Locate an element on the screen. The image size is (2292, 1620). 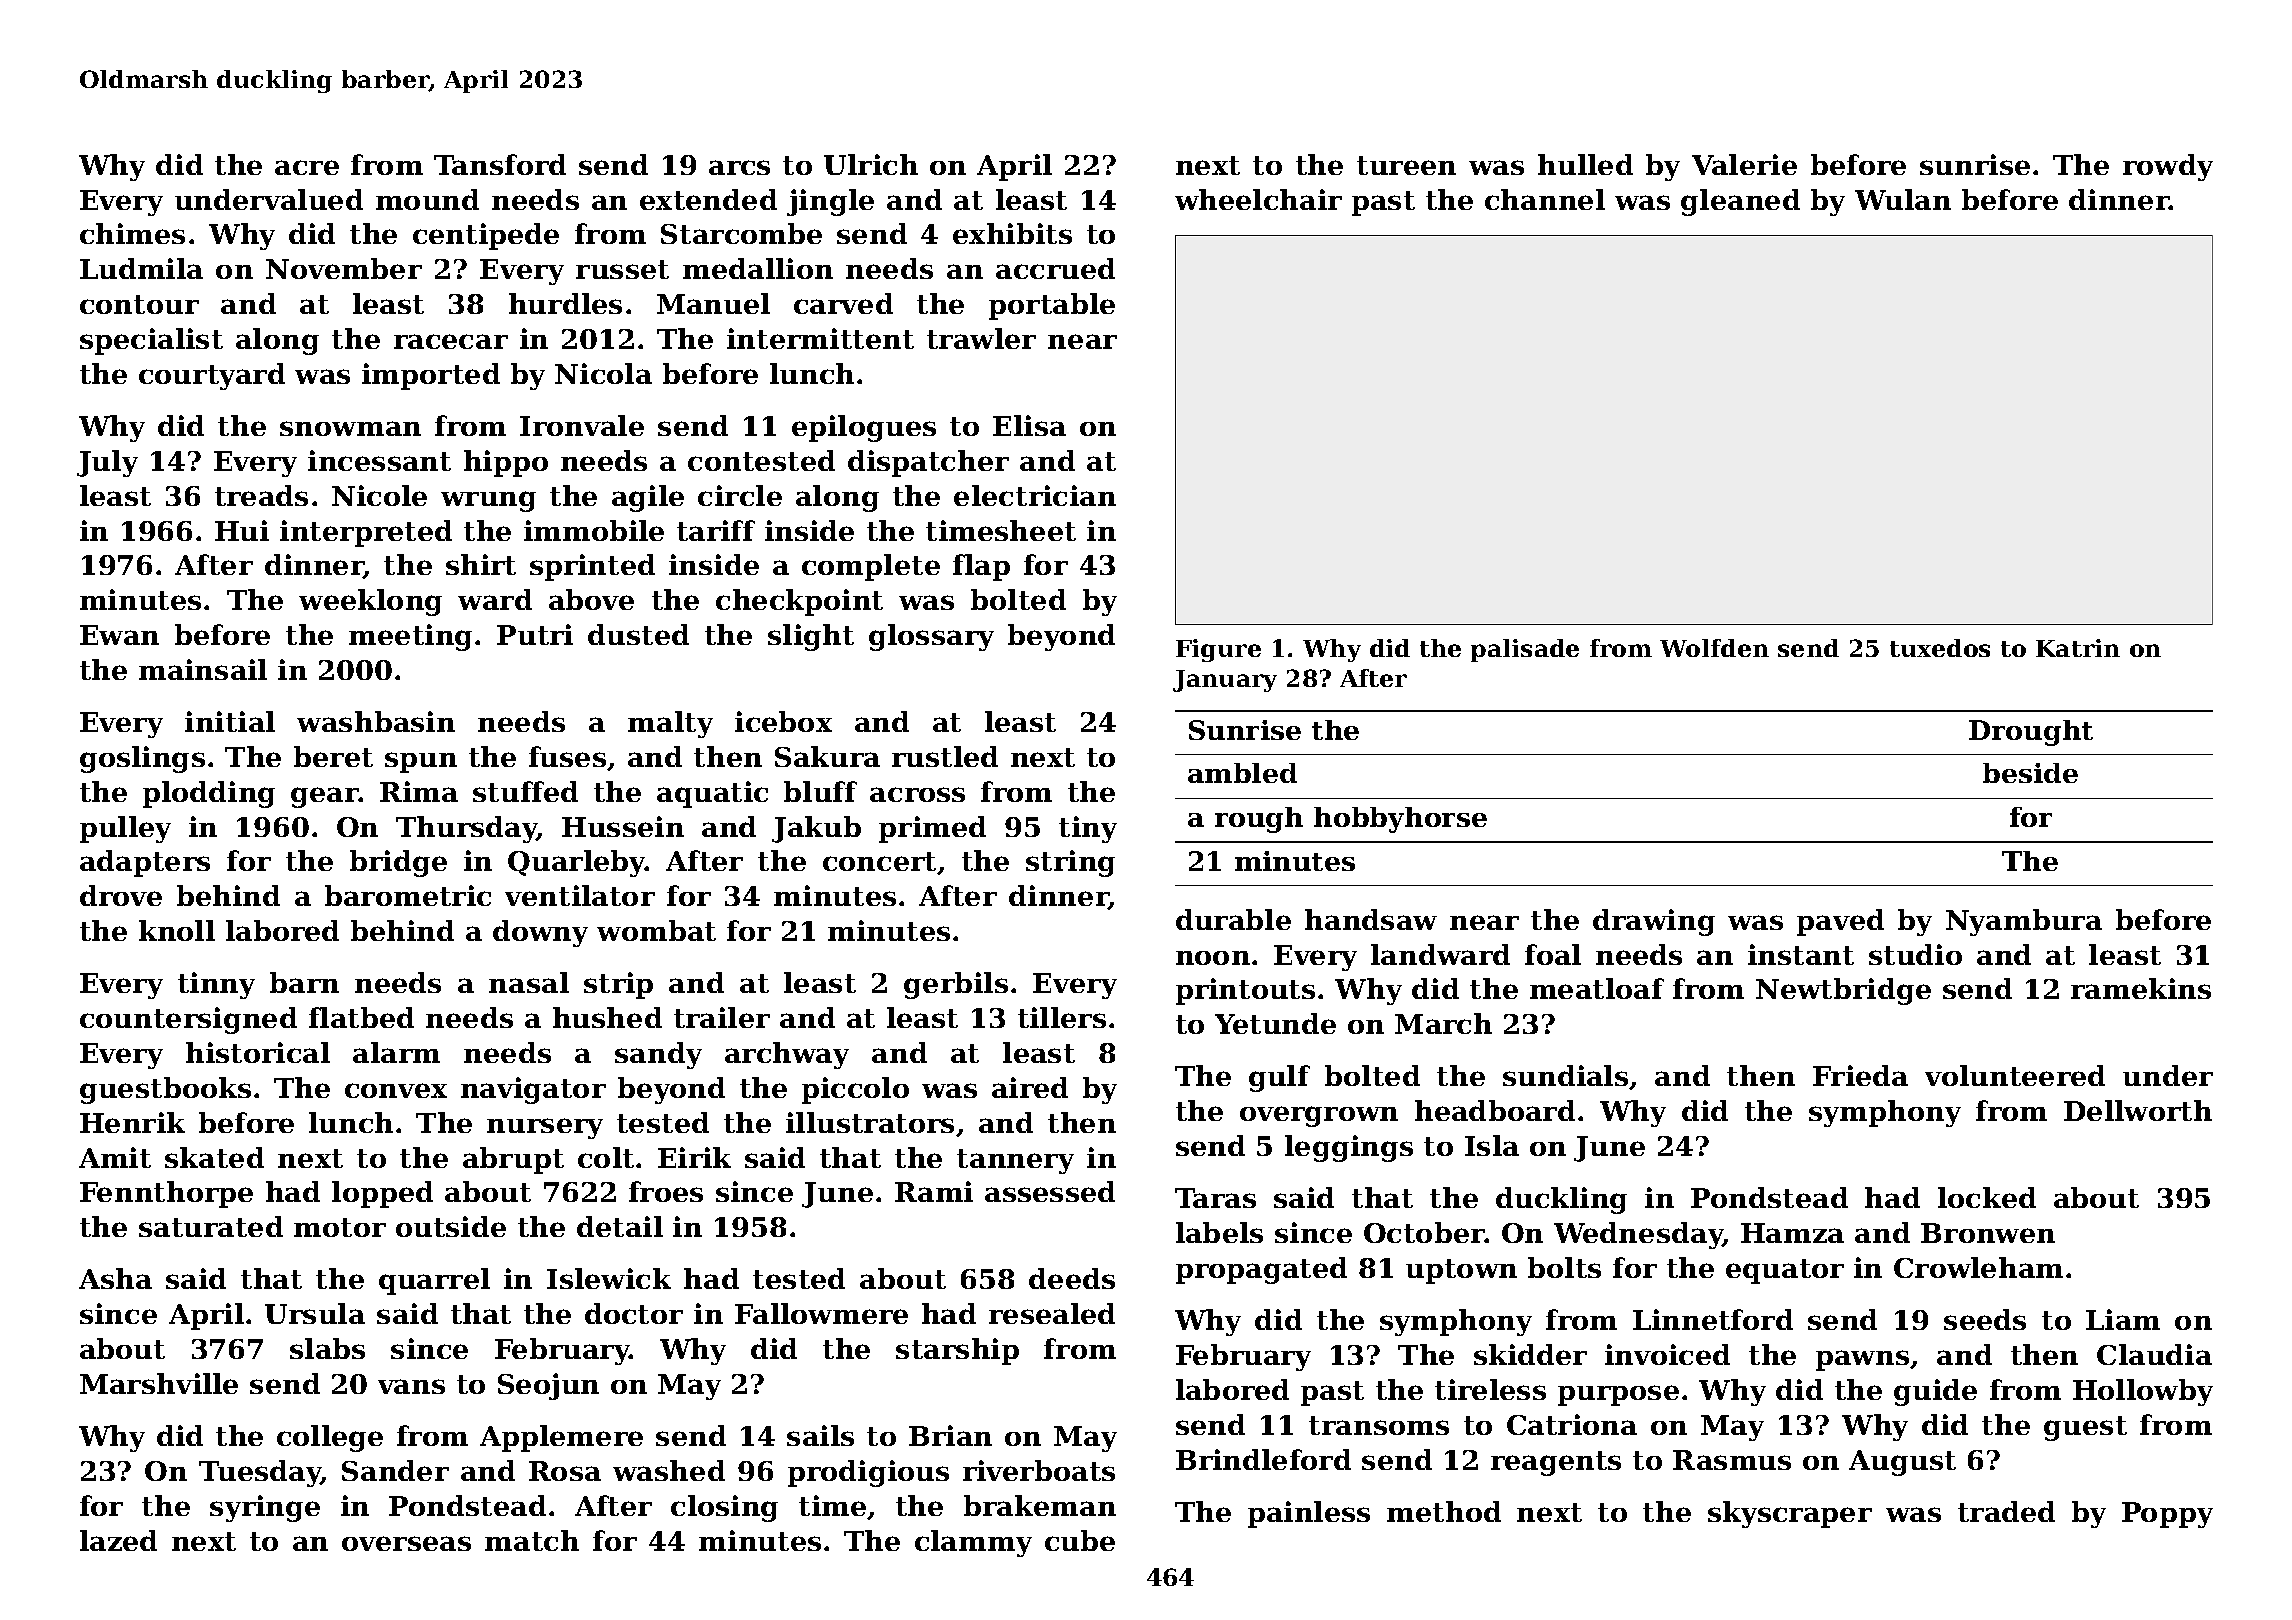
sprinted is located at coordinates (592, 567).
